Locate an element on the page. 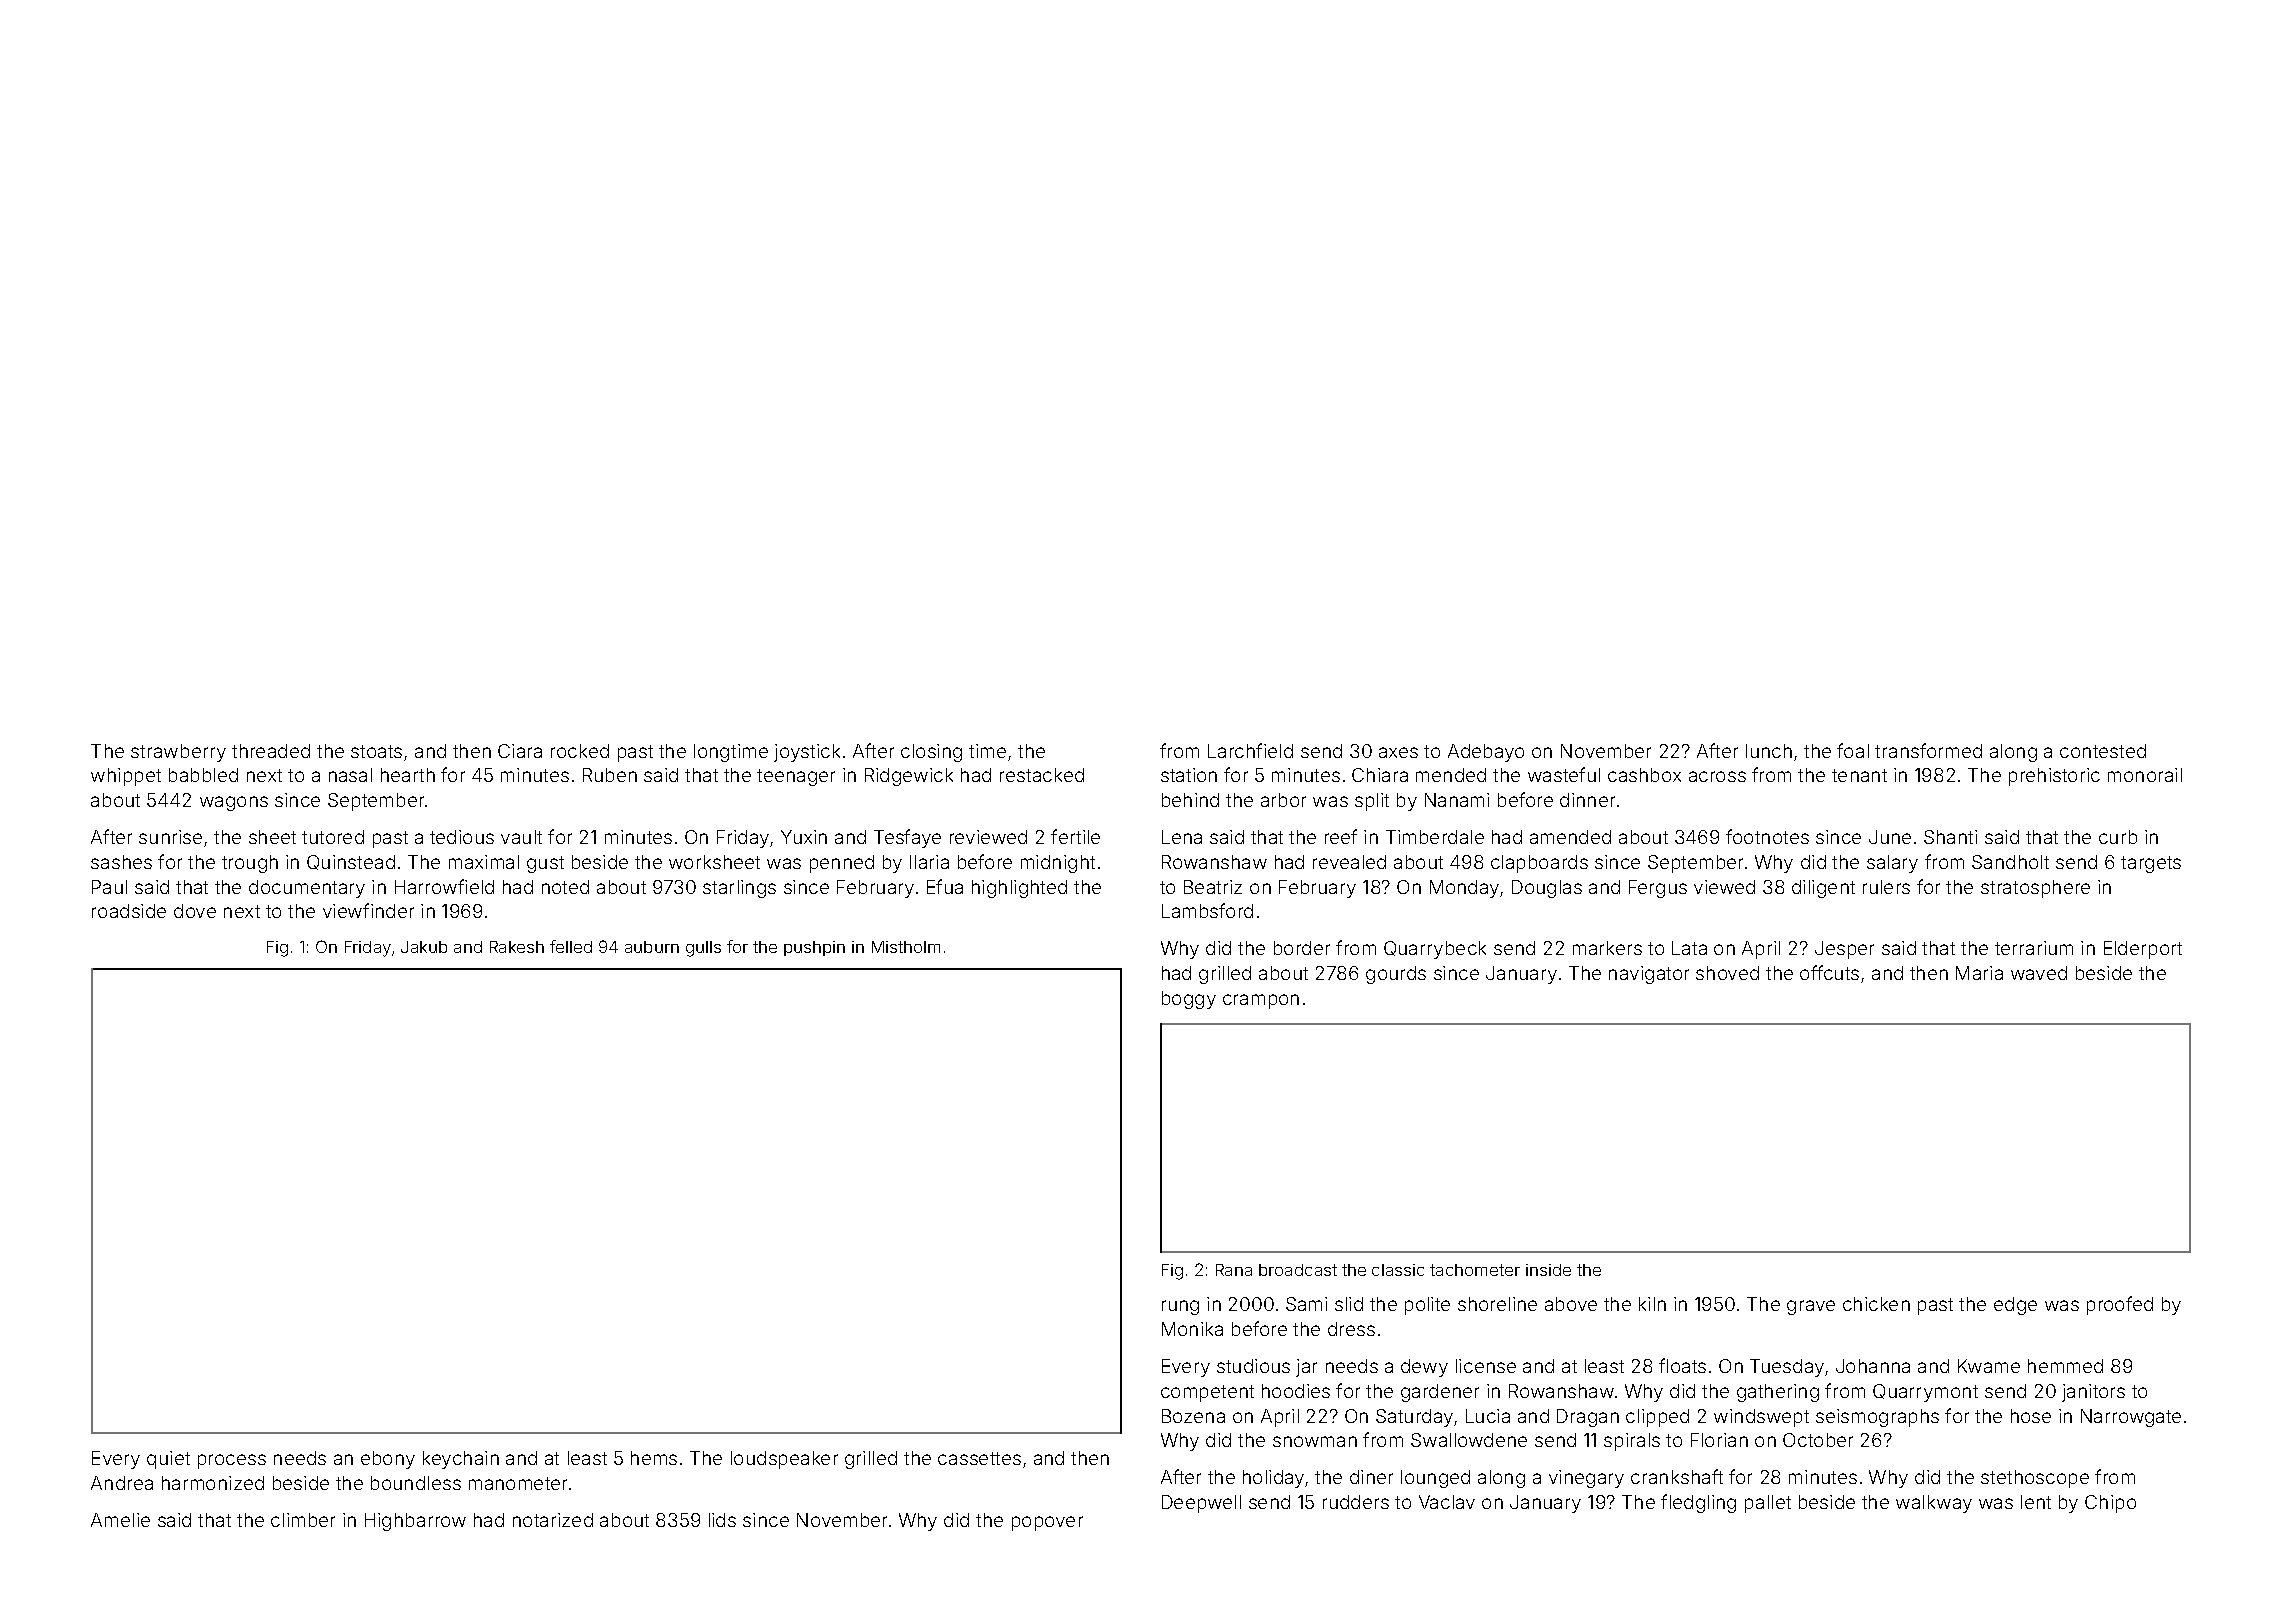 This image has width=2282, height=1614. contested is located at coordinates (2103, 751).
